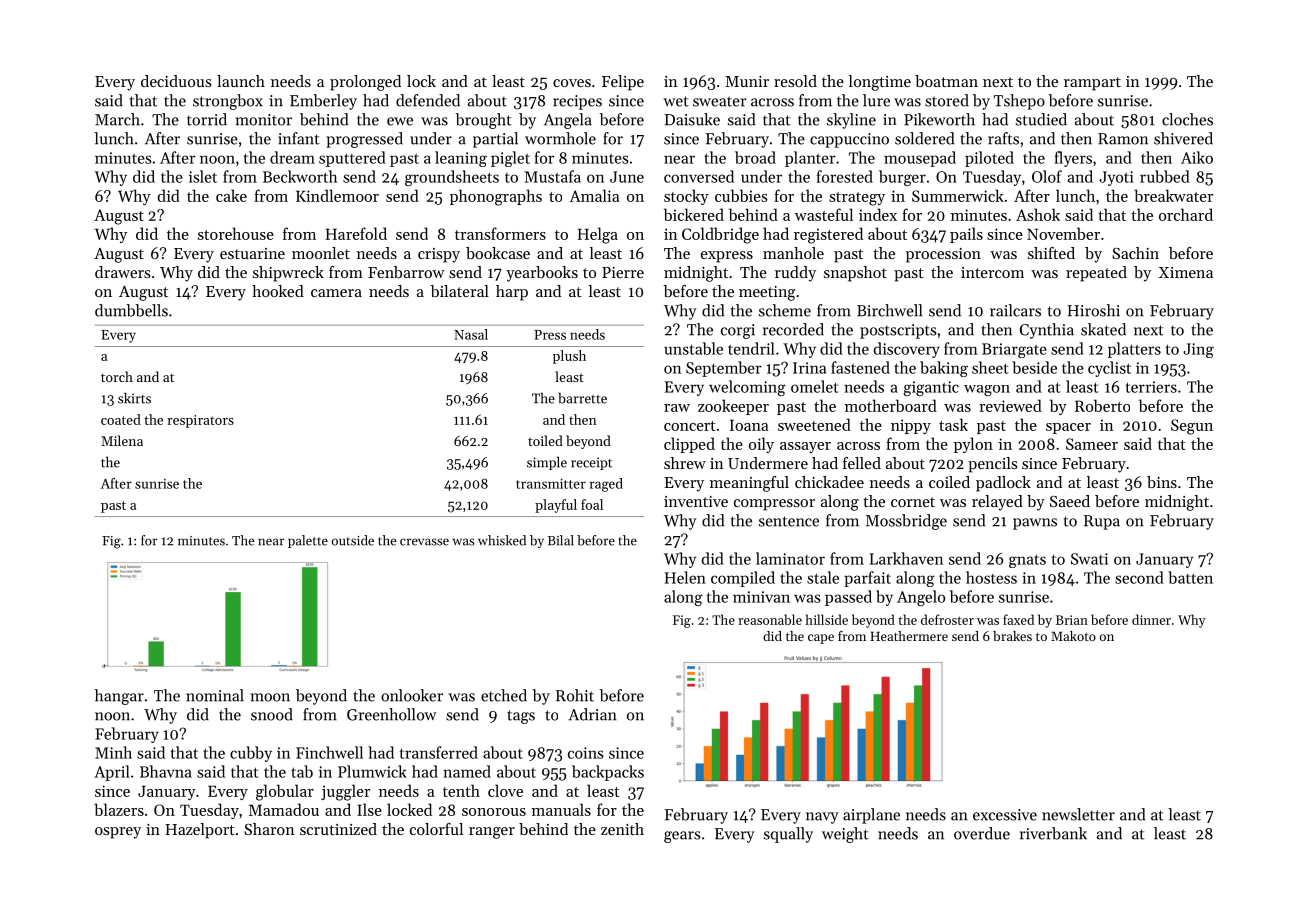 This image has height=924, width=1308. What do you see at coordinates (122, 440) in the image?
I see `Milena` at bounding box center [122, 440].
